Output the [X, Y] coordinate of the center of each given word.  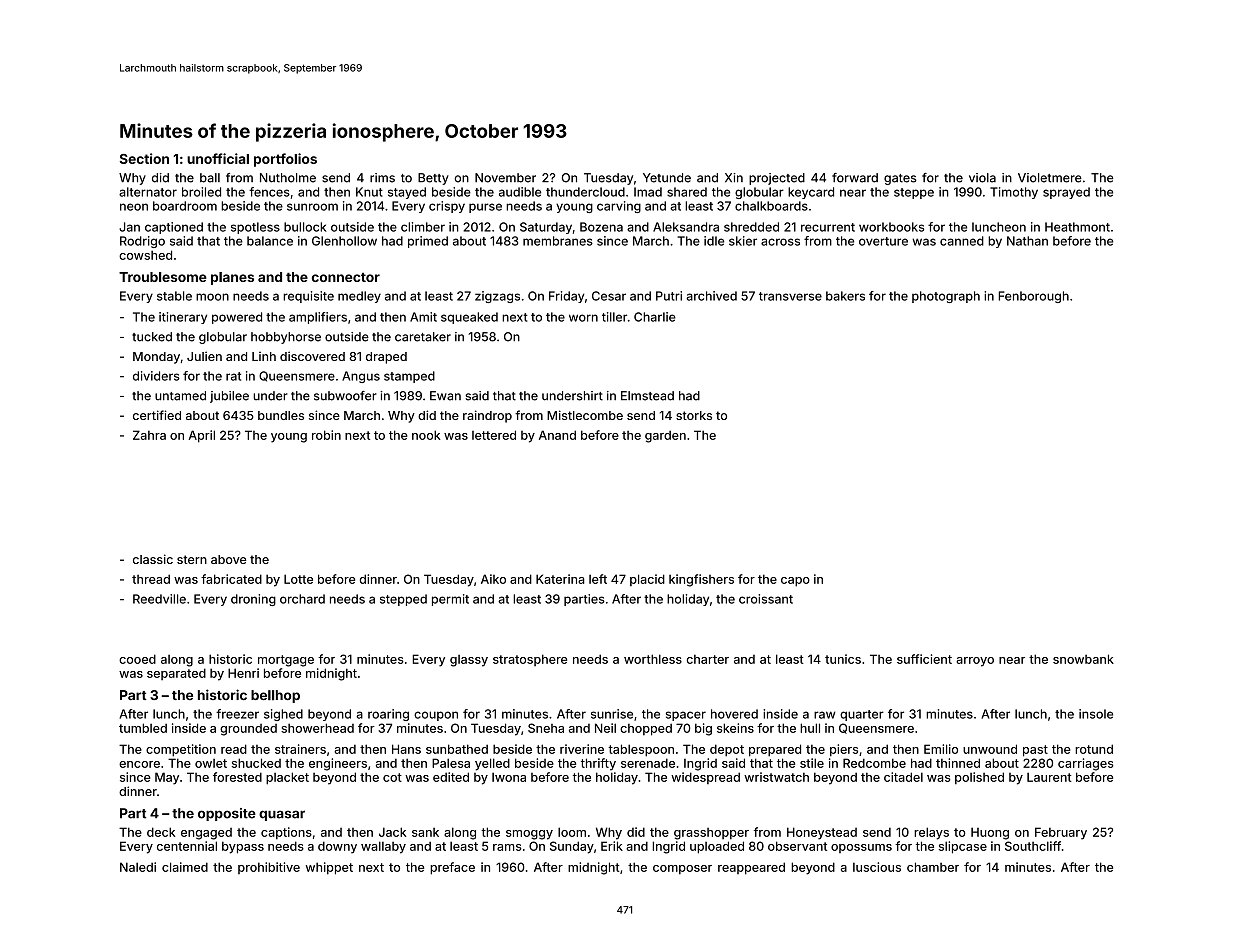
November [505, 178]
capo [795, 582]
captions [286, 833]
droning [253, 600]
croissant [766, 599]
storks [694, 415]
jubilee [229, 397]
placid [647, 580]
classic [153, 559]
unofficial [218, 158]
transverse [790, 296]
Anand [557, 435]
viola [982, 178]
